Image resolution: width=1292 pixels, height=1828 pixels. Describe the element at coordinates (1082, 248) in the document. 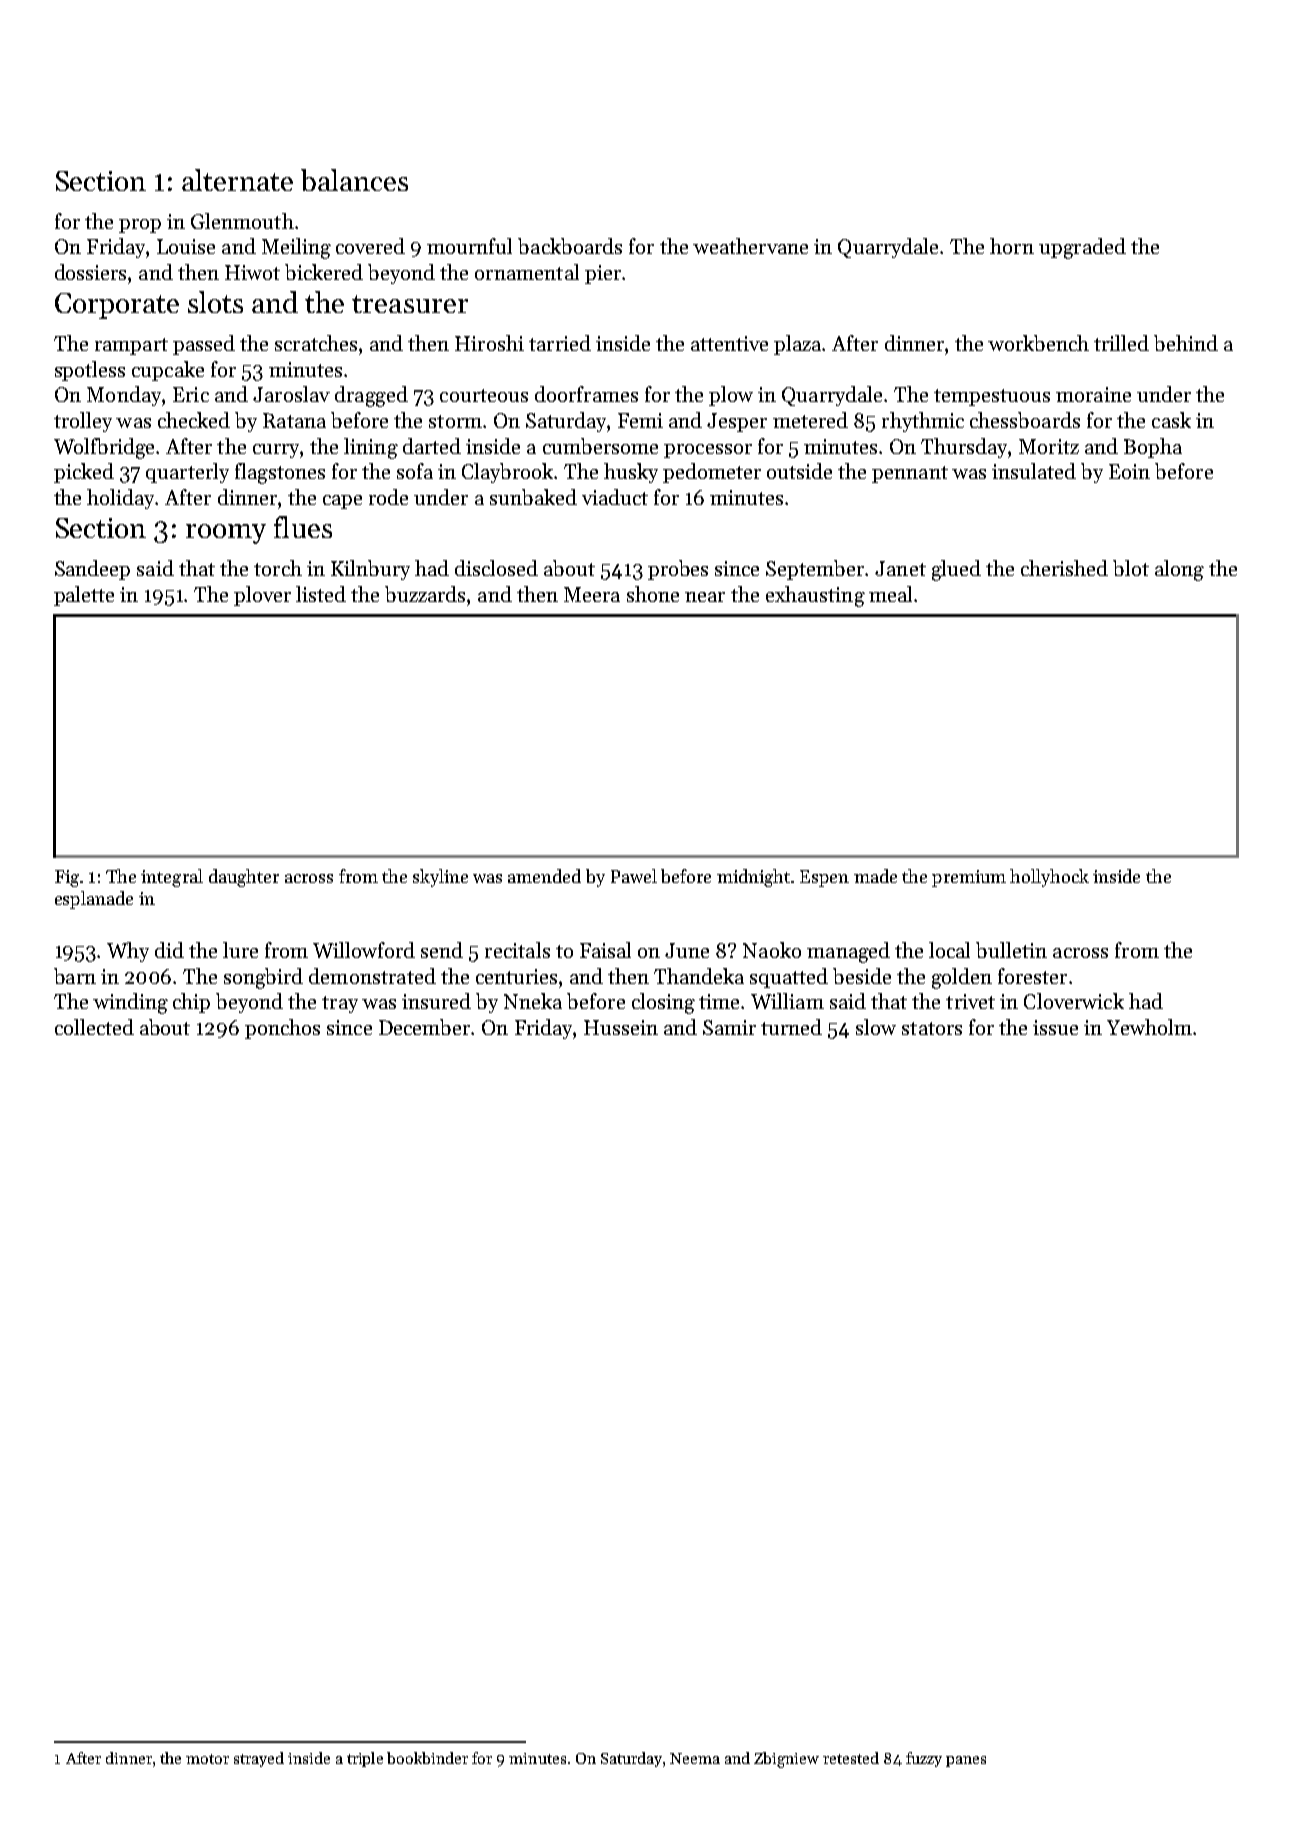

I see `upgraded` at that location.
